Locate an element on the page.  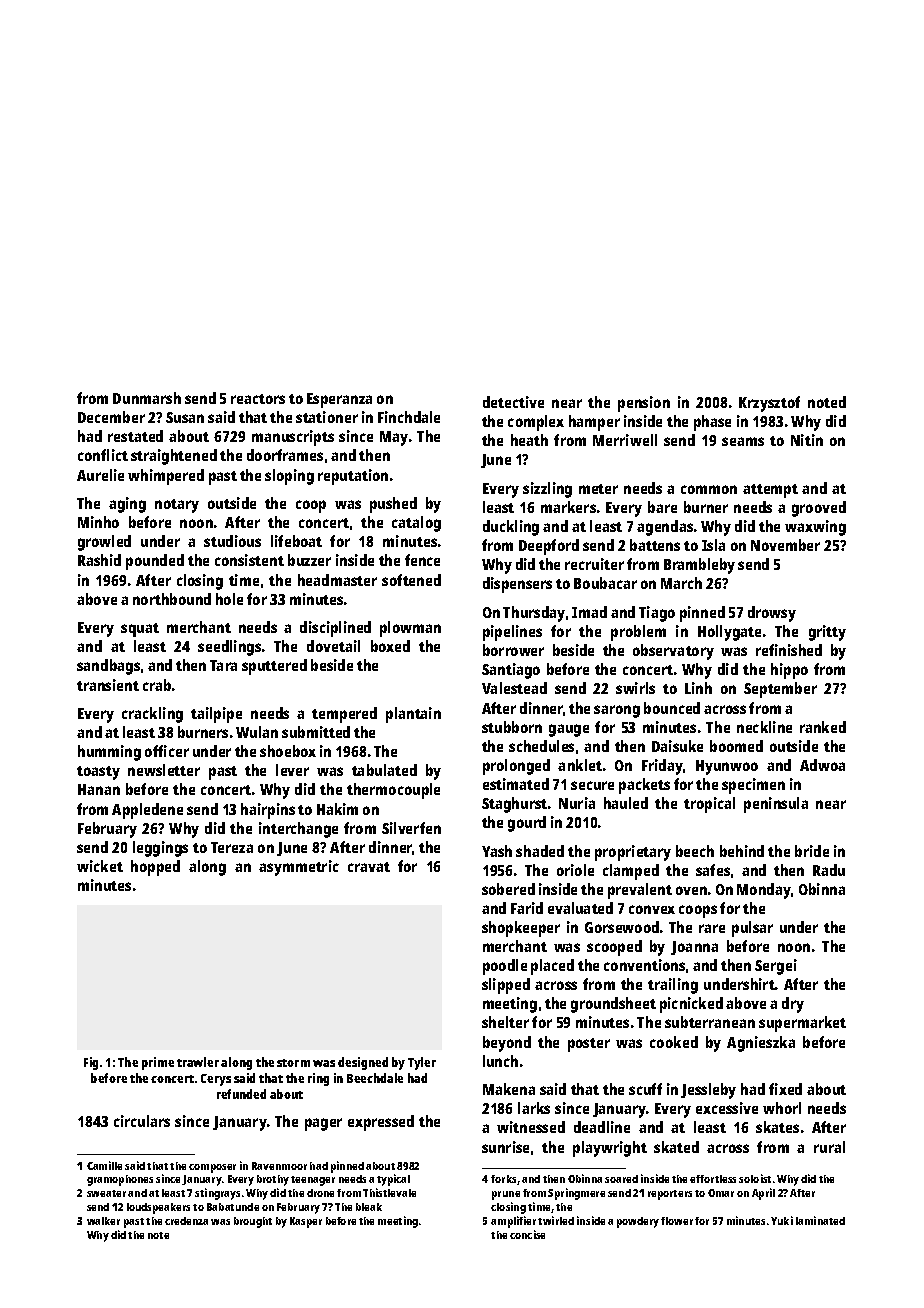
laminated is located at coordinates (820, 1220).
